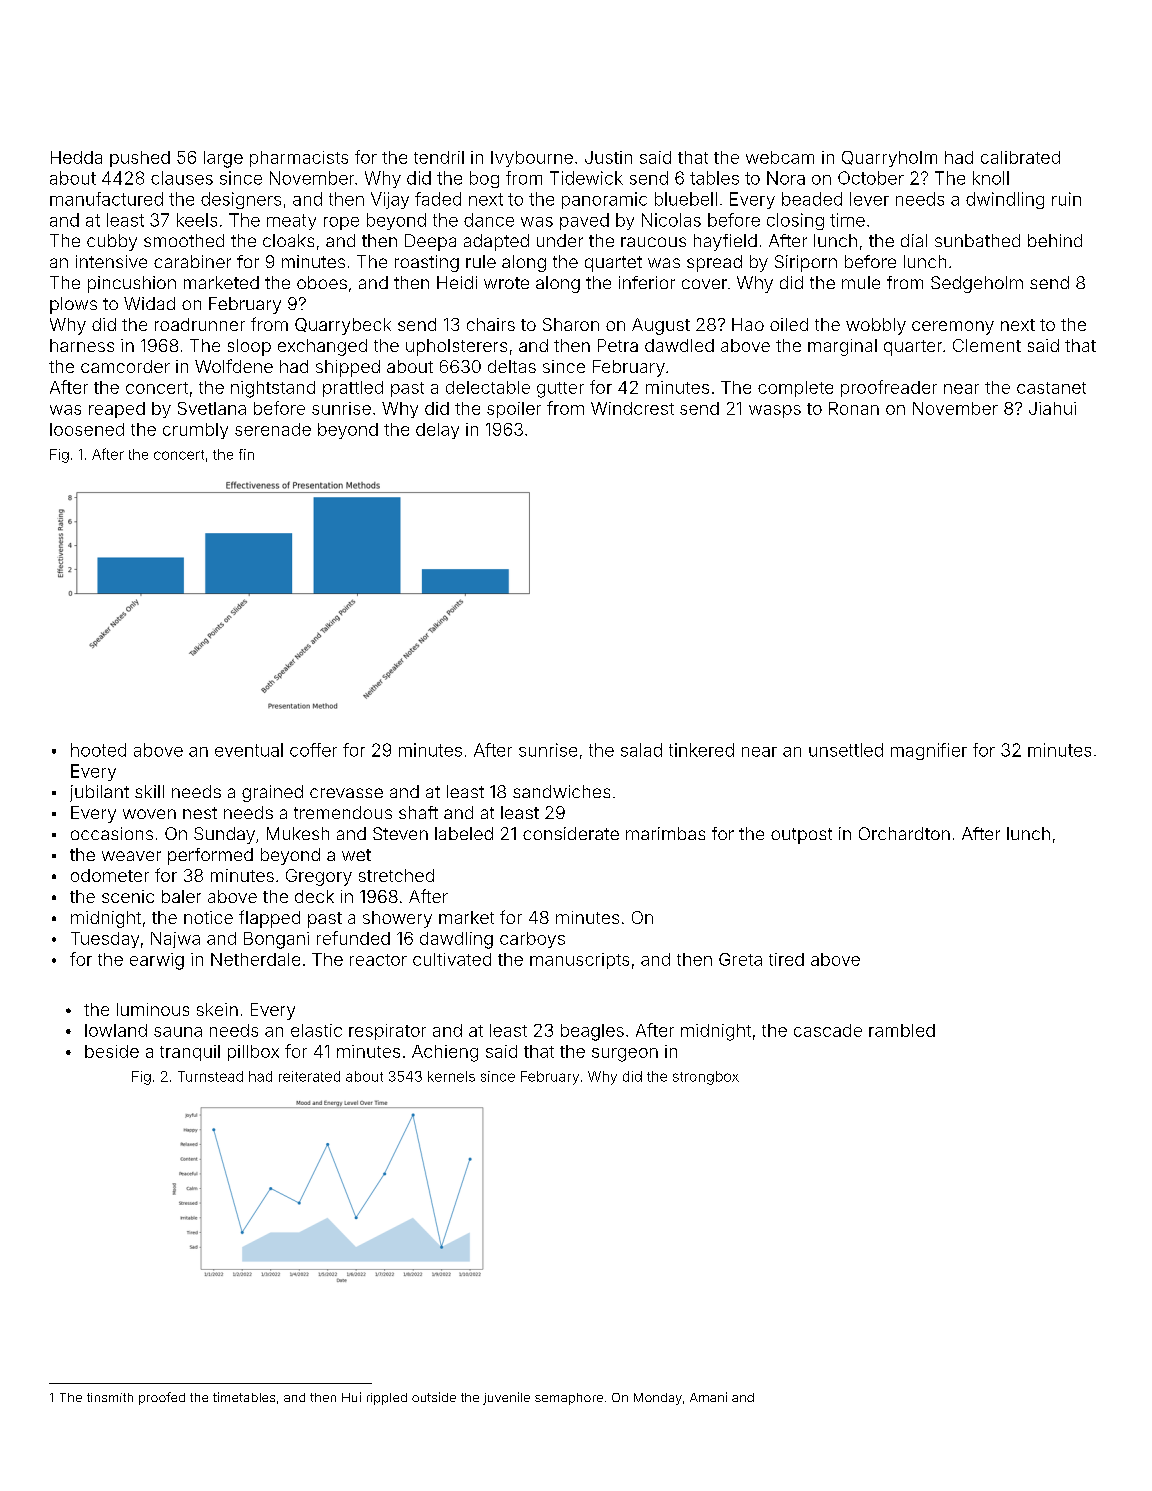  Describe the element at coordinates (1020, 157) in the page. I see `calibrated` at that location.
